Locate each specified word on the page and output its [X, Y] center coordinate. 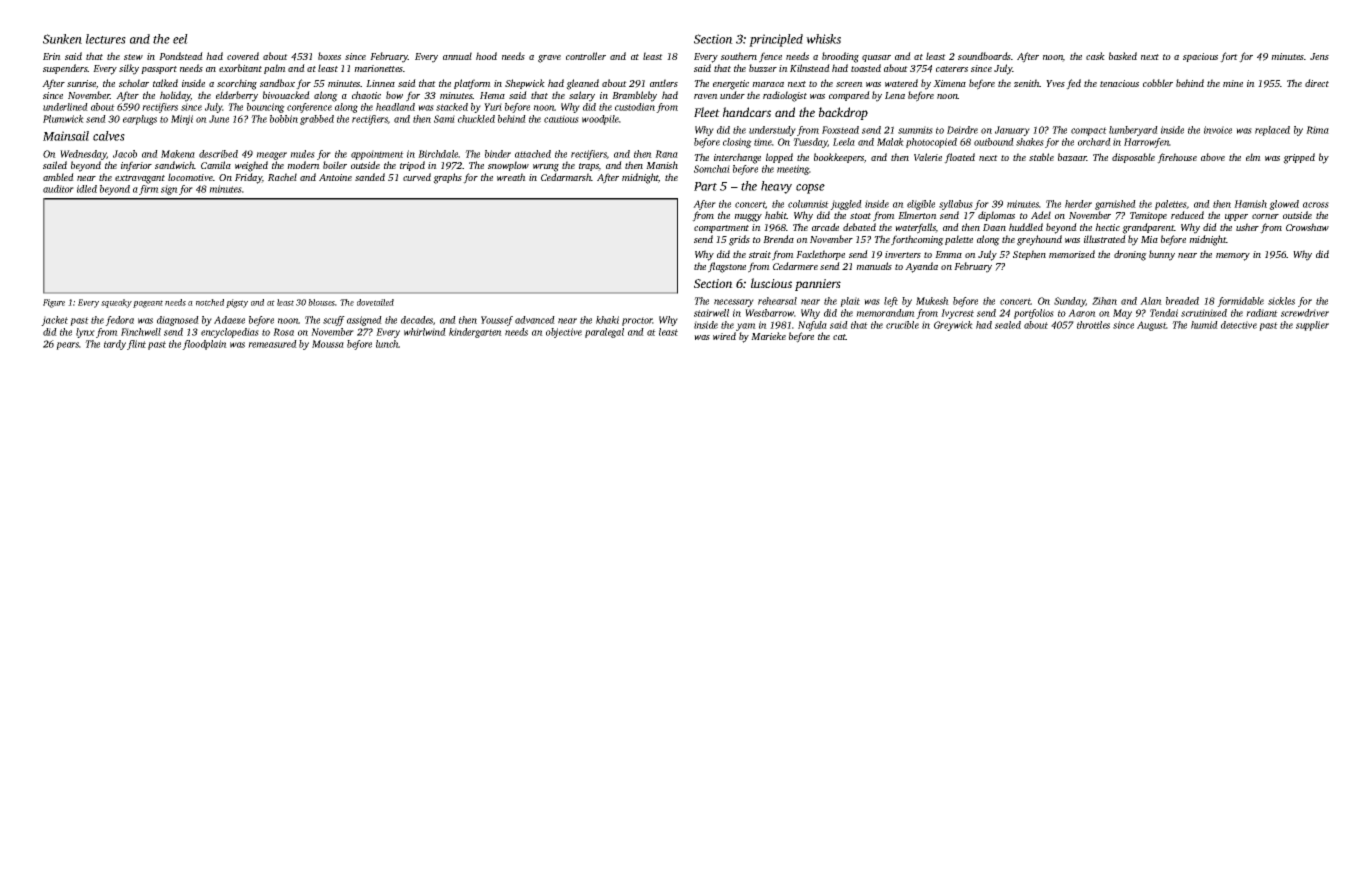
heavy [776, 187]
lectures [106, 39]
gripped [1299, 158]
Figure [54, 303]
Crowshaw [1307, 227]
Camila [216, 165]
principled [776, 40]
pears [67, 346]
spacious [1200, 57]
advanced [535, 320]
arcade [825, 227]
